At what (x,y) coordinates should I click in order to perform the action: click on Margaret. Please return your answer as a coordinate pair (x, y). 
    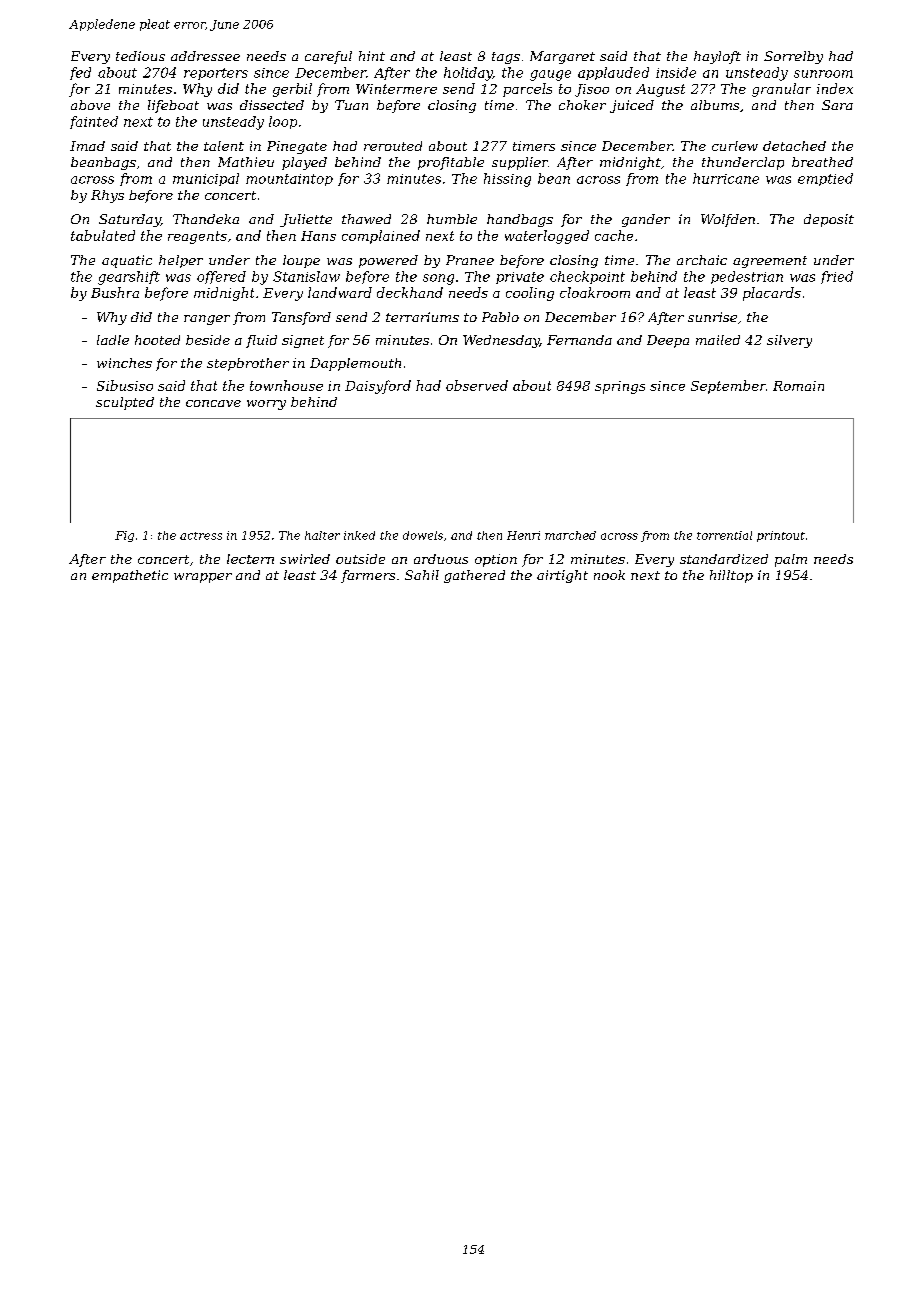
    Looking at the image, I should click on (562, 57).
